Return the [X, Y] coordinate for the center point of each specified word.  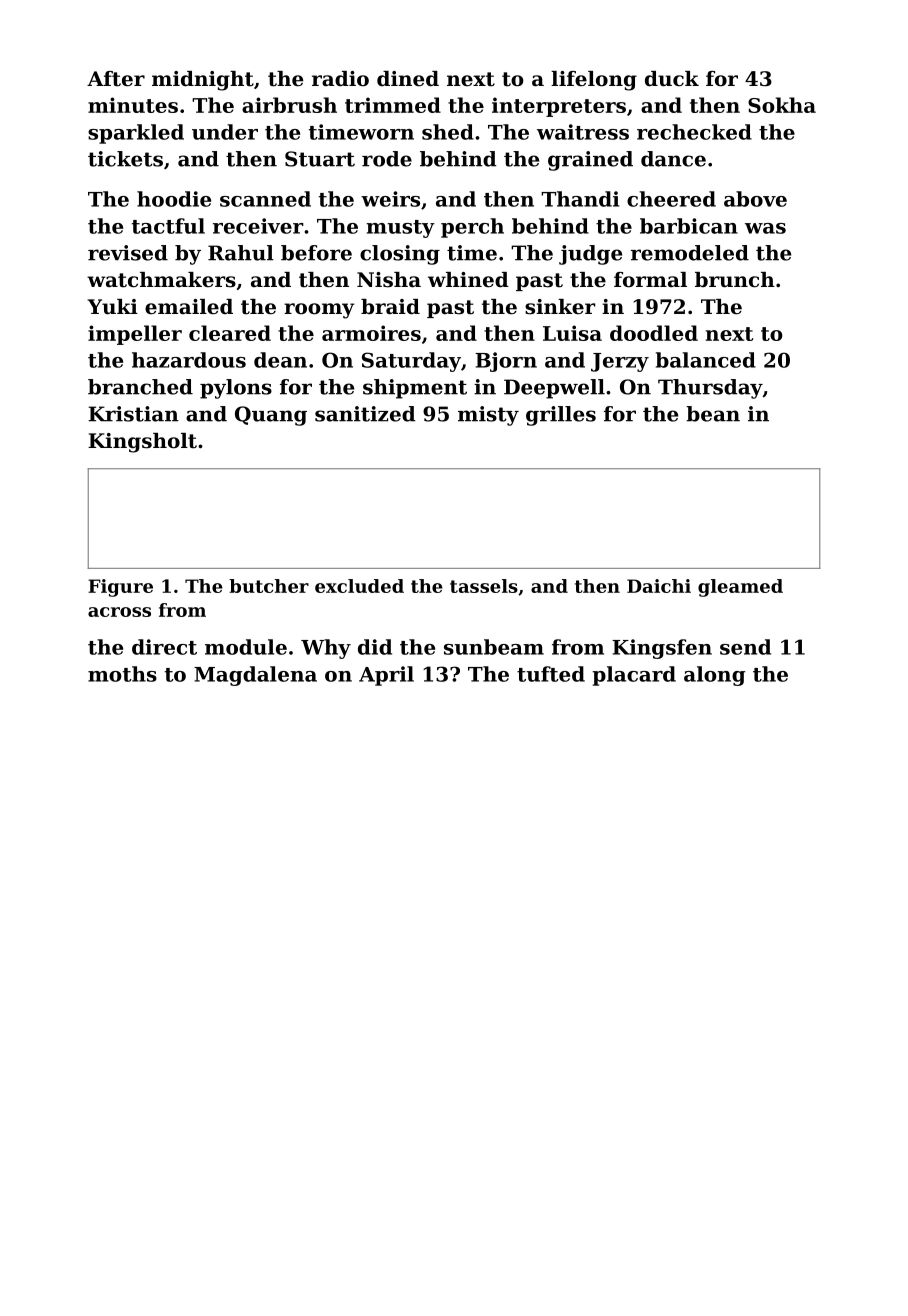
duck [672, 79]
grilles [561, 416]
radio [340, 79]
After [116, 79]
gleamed [740, 588]
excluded [359, 586]
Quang [271, 416]
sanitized [365, 414]
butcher [269, 586]
